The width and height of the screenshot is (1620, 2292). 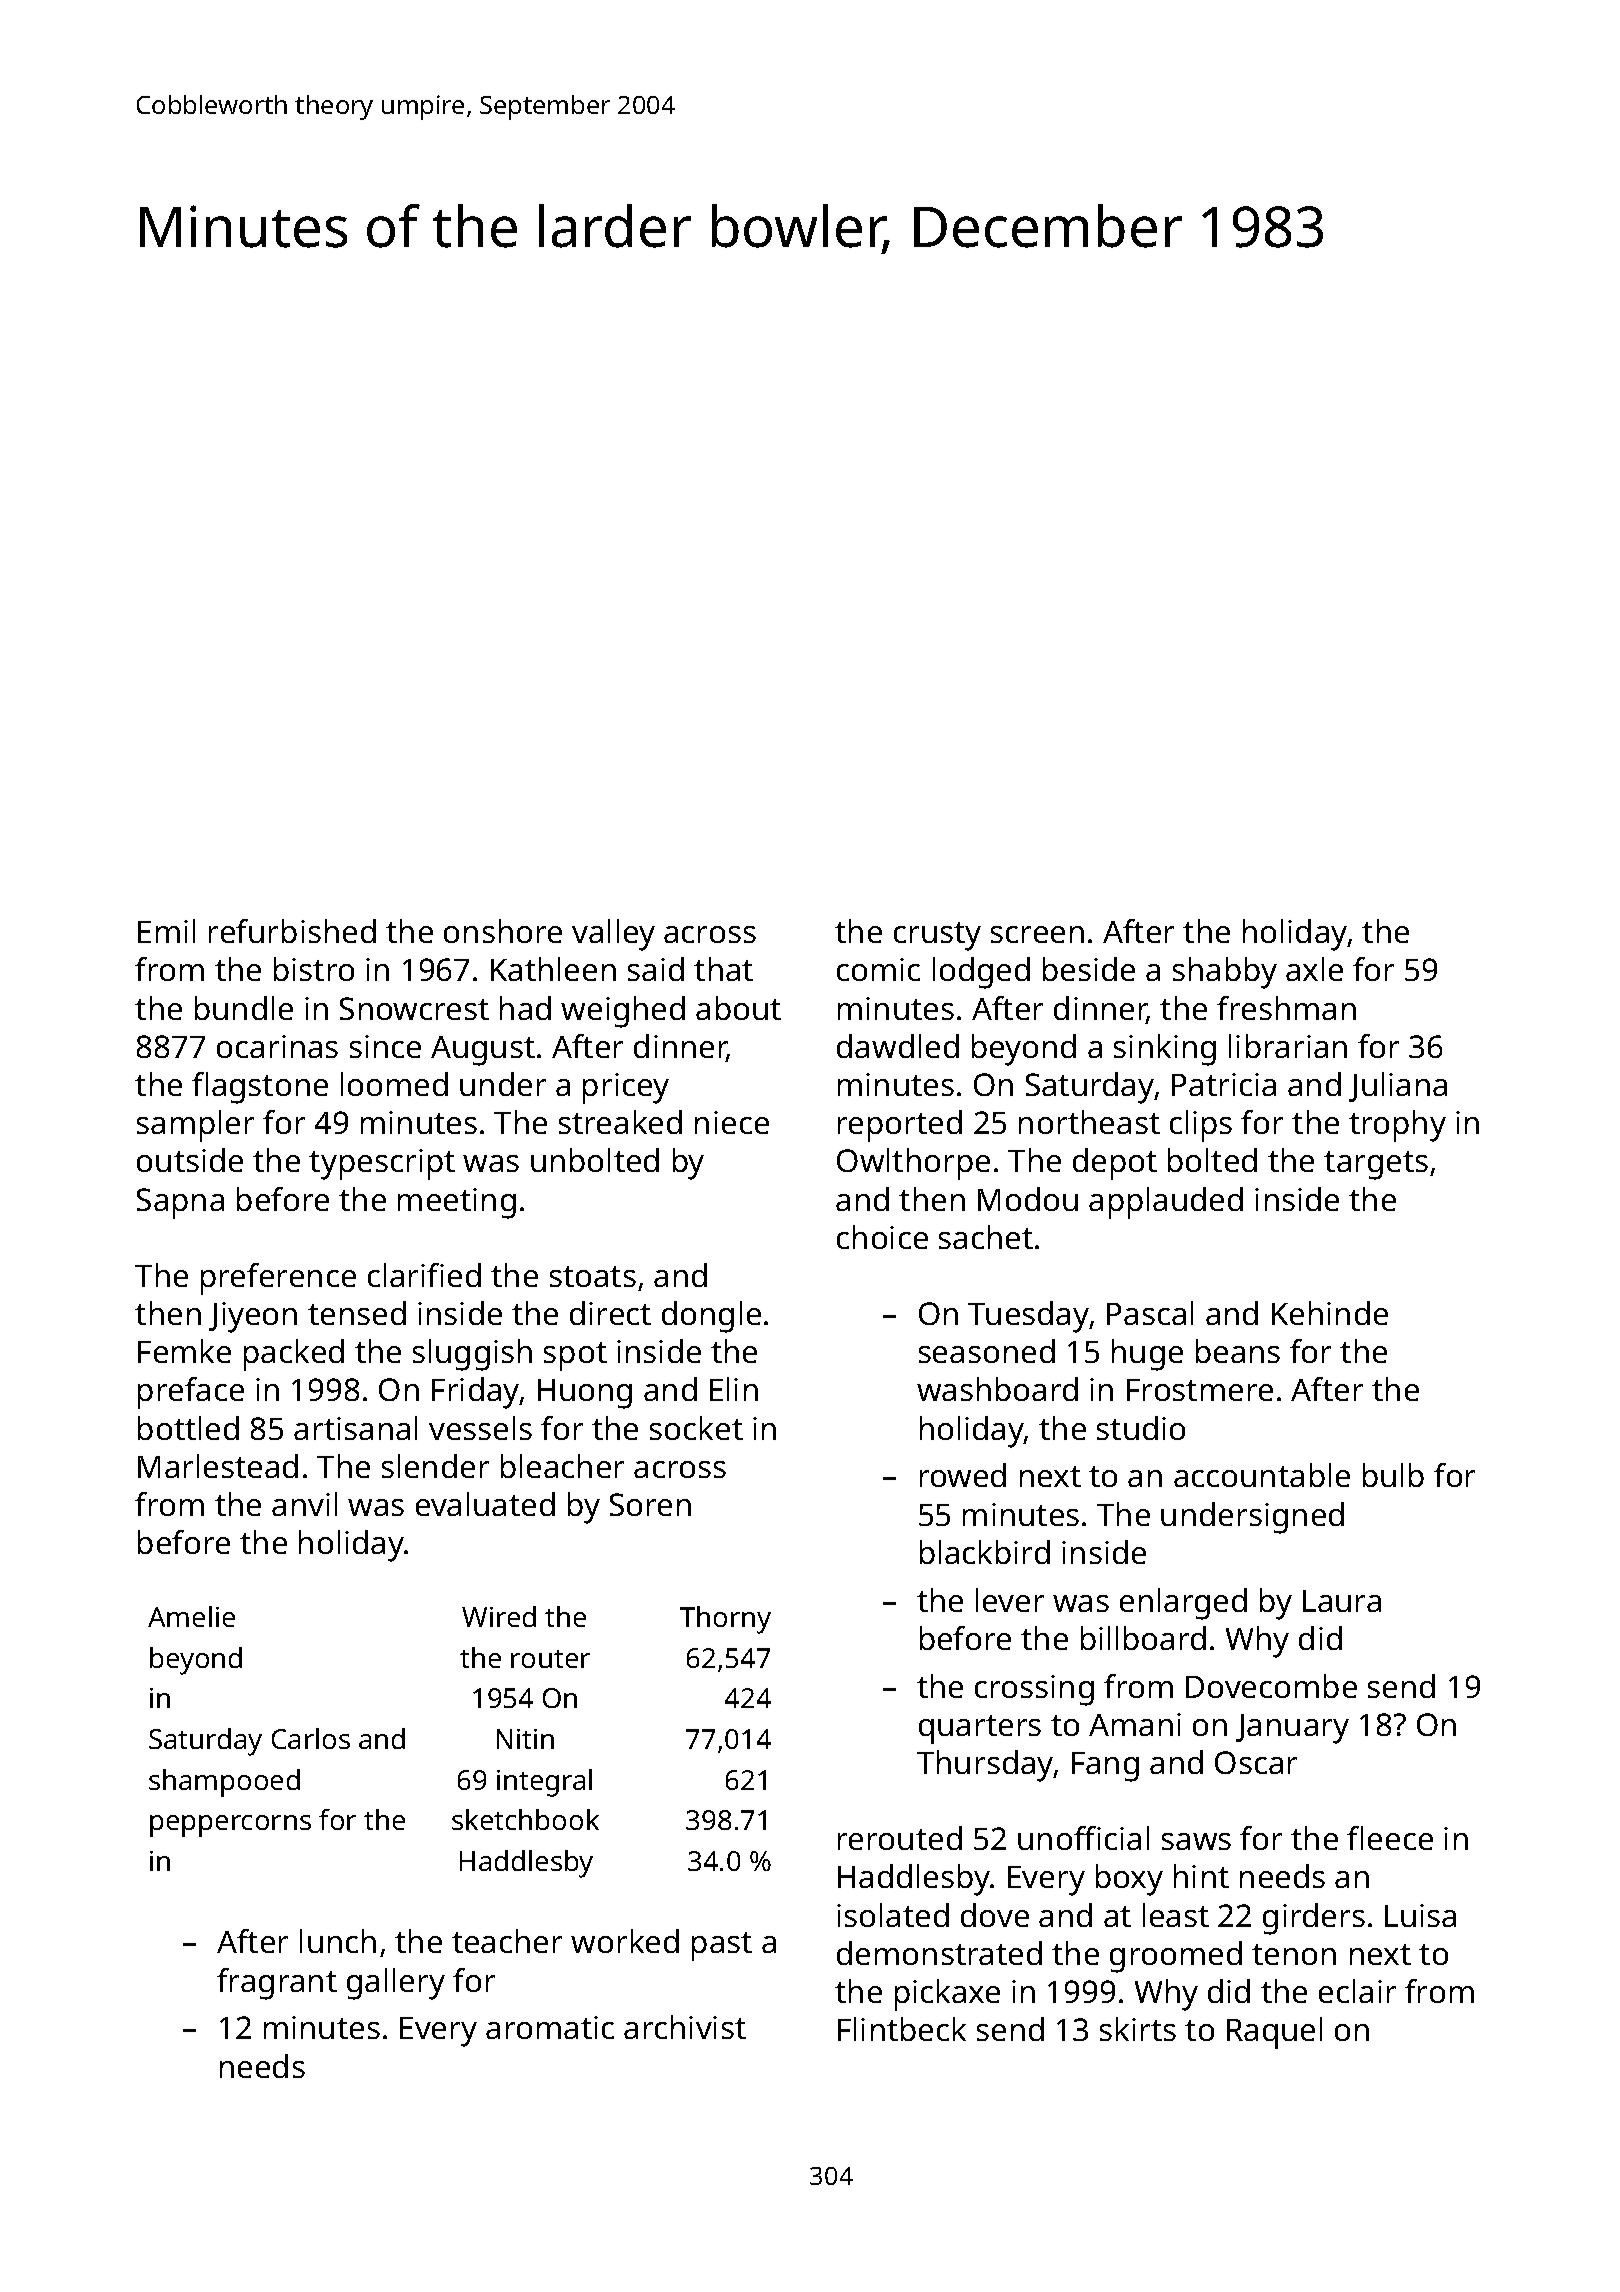 What do you see at coordinates (625, 1941) in the screenshot?
I see `worked` at bounding box center [625, 1941].
